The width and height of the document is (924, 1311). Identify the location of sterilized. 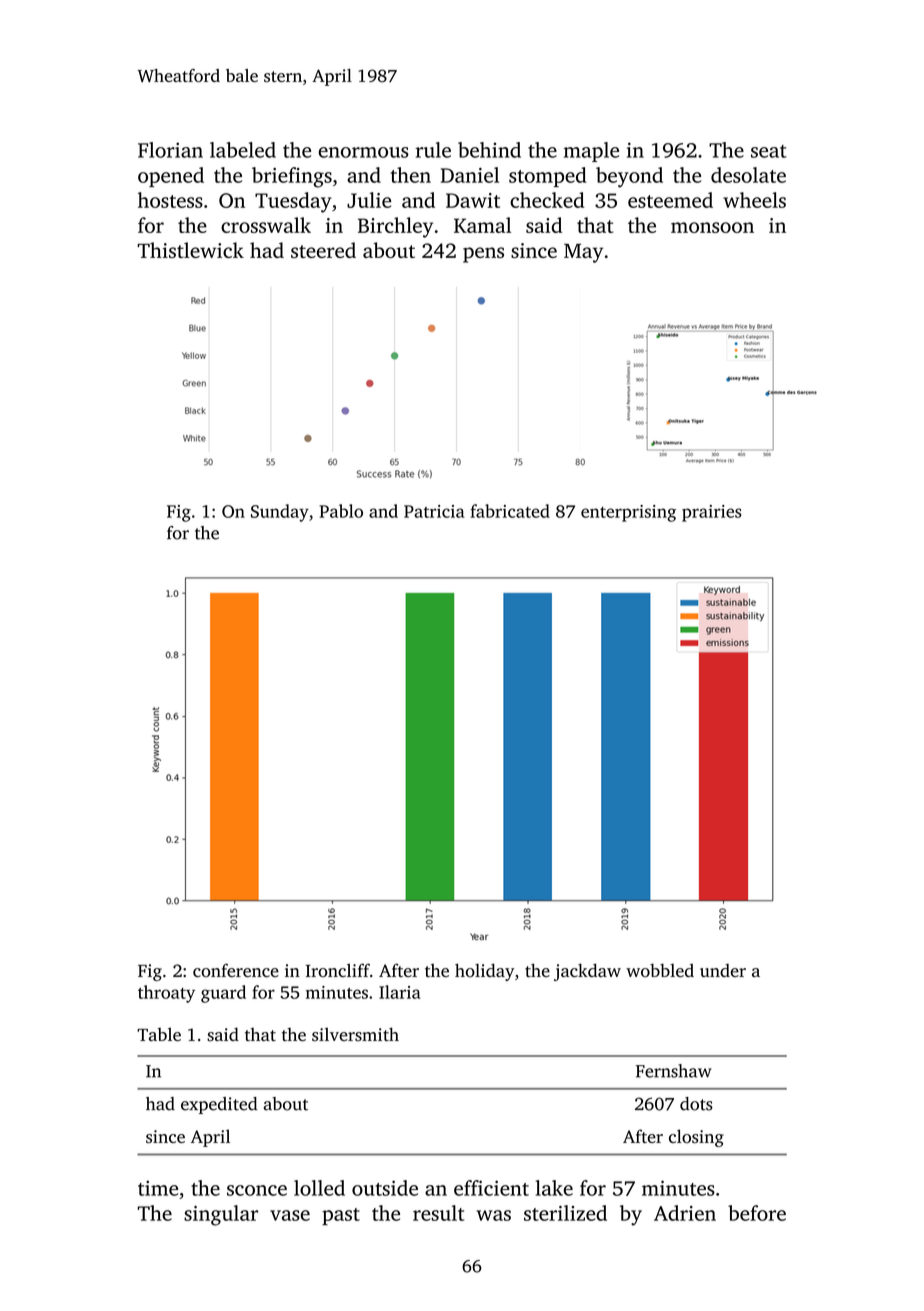
(565, 1213).
